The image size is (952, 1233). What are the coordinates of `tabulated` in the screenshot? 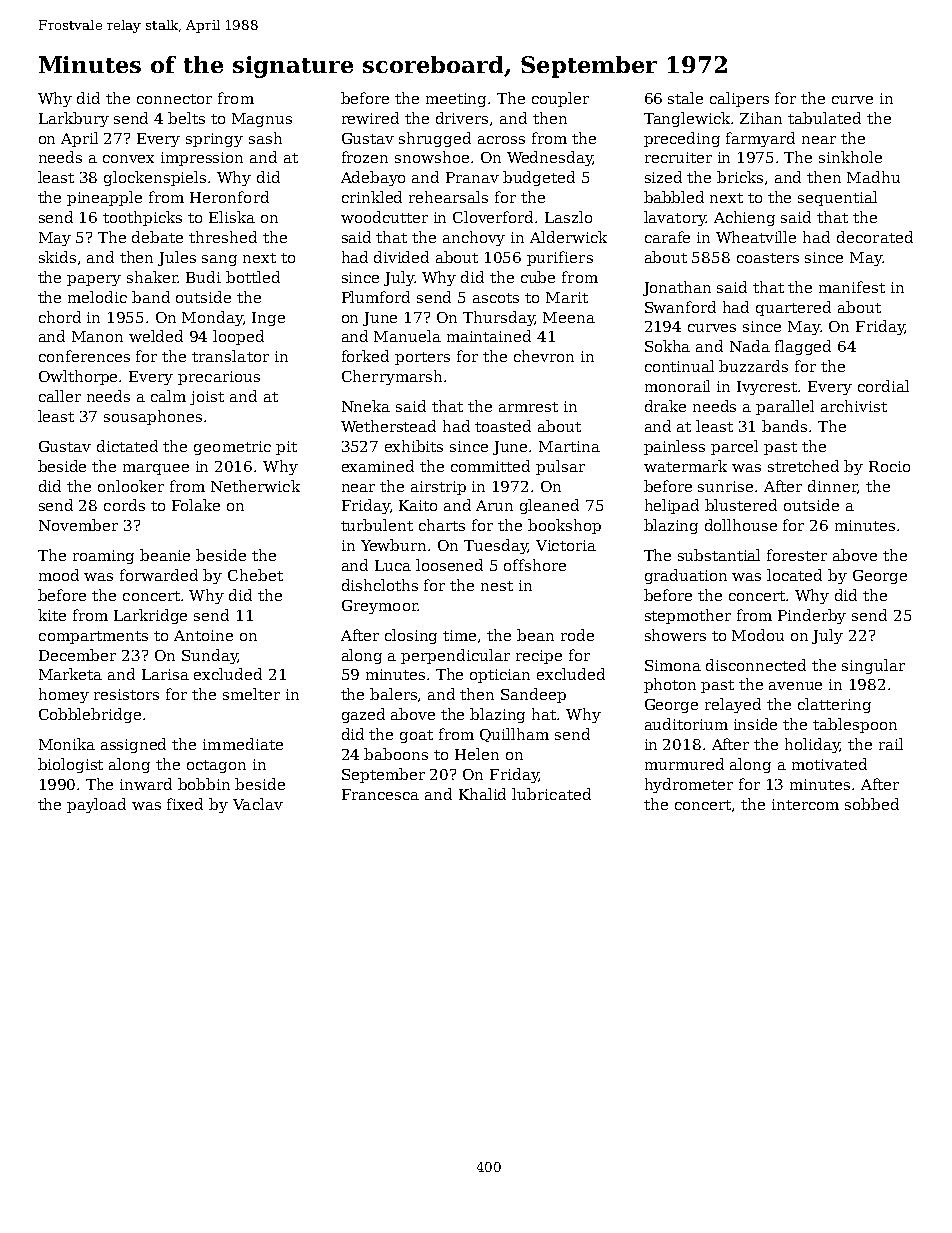 It's located at (824, 118).
